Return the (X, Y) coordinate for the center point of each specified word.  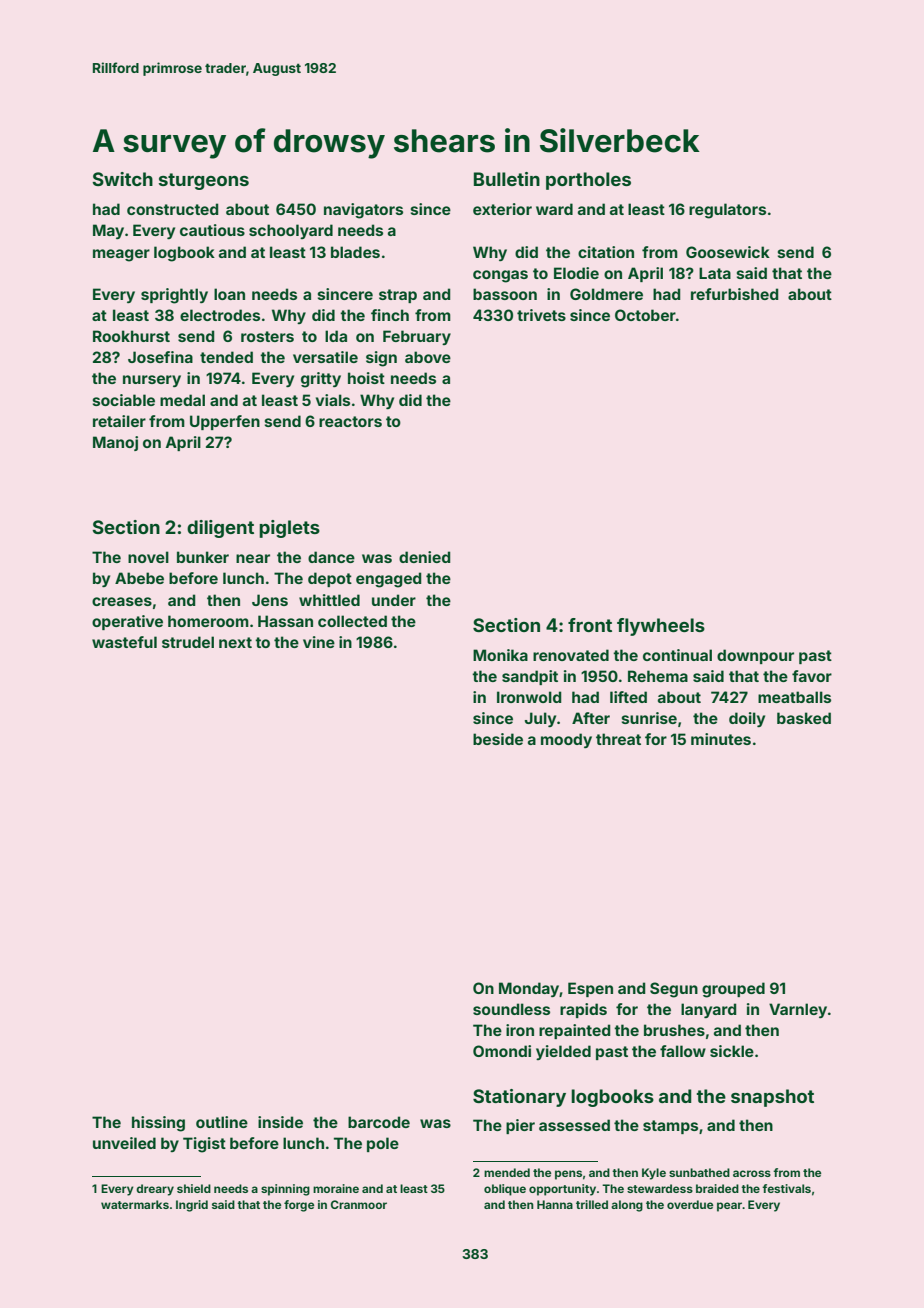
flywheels (661, 627)
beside (498, 739)
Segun (674, 990)
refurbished (735, 294)
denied (425, 557)
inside (280, 1122)
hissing (158, 1124)
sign (381, 359)
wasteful (124, 642)
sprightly (174, 296)
